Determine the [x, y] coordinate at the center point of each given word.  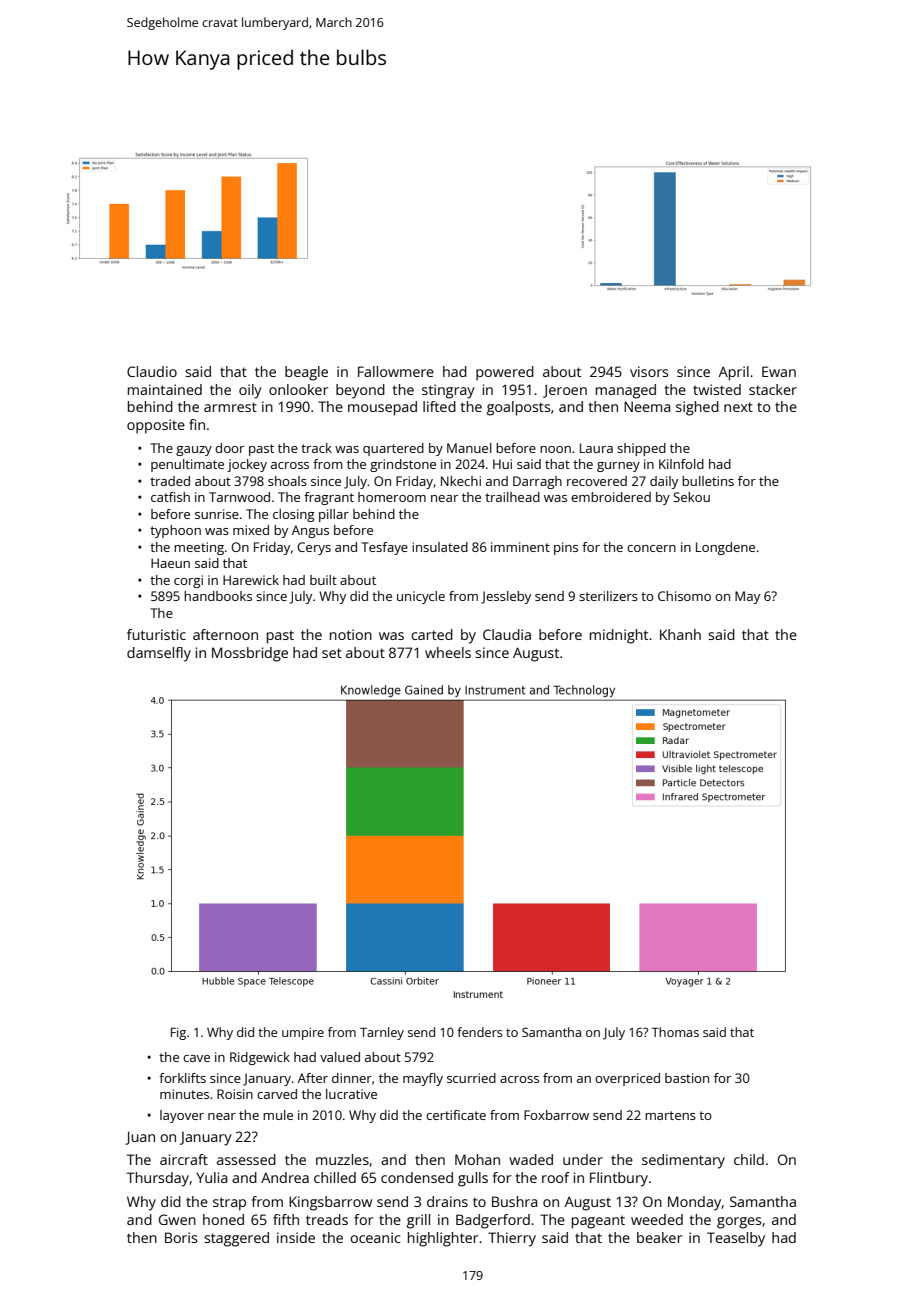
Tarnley [382, 1033]
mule [278, 1115]
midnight [619, 636]
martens [670, 1115]
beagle [306, 373]
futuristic [156, 634]
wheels [448, 652]
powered [505, 373]
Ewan [779, 371]
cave [196, 1058]
